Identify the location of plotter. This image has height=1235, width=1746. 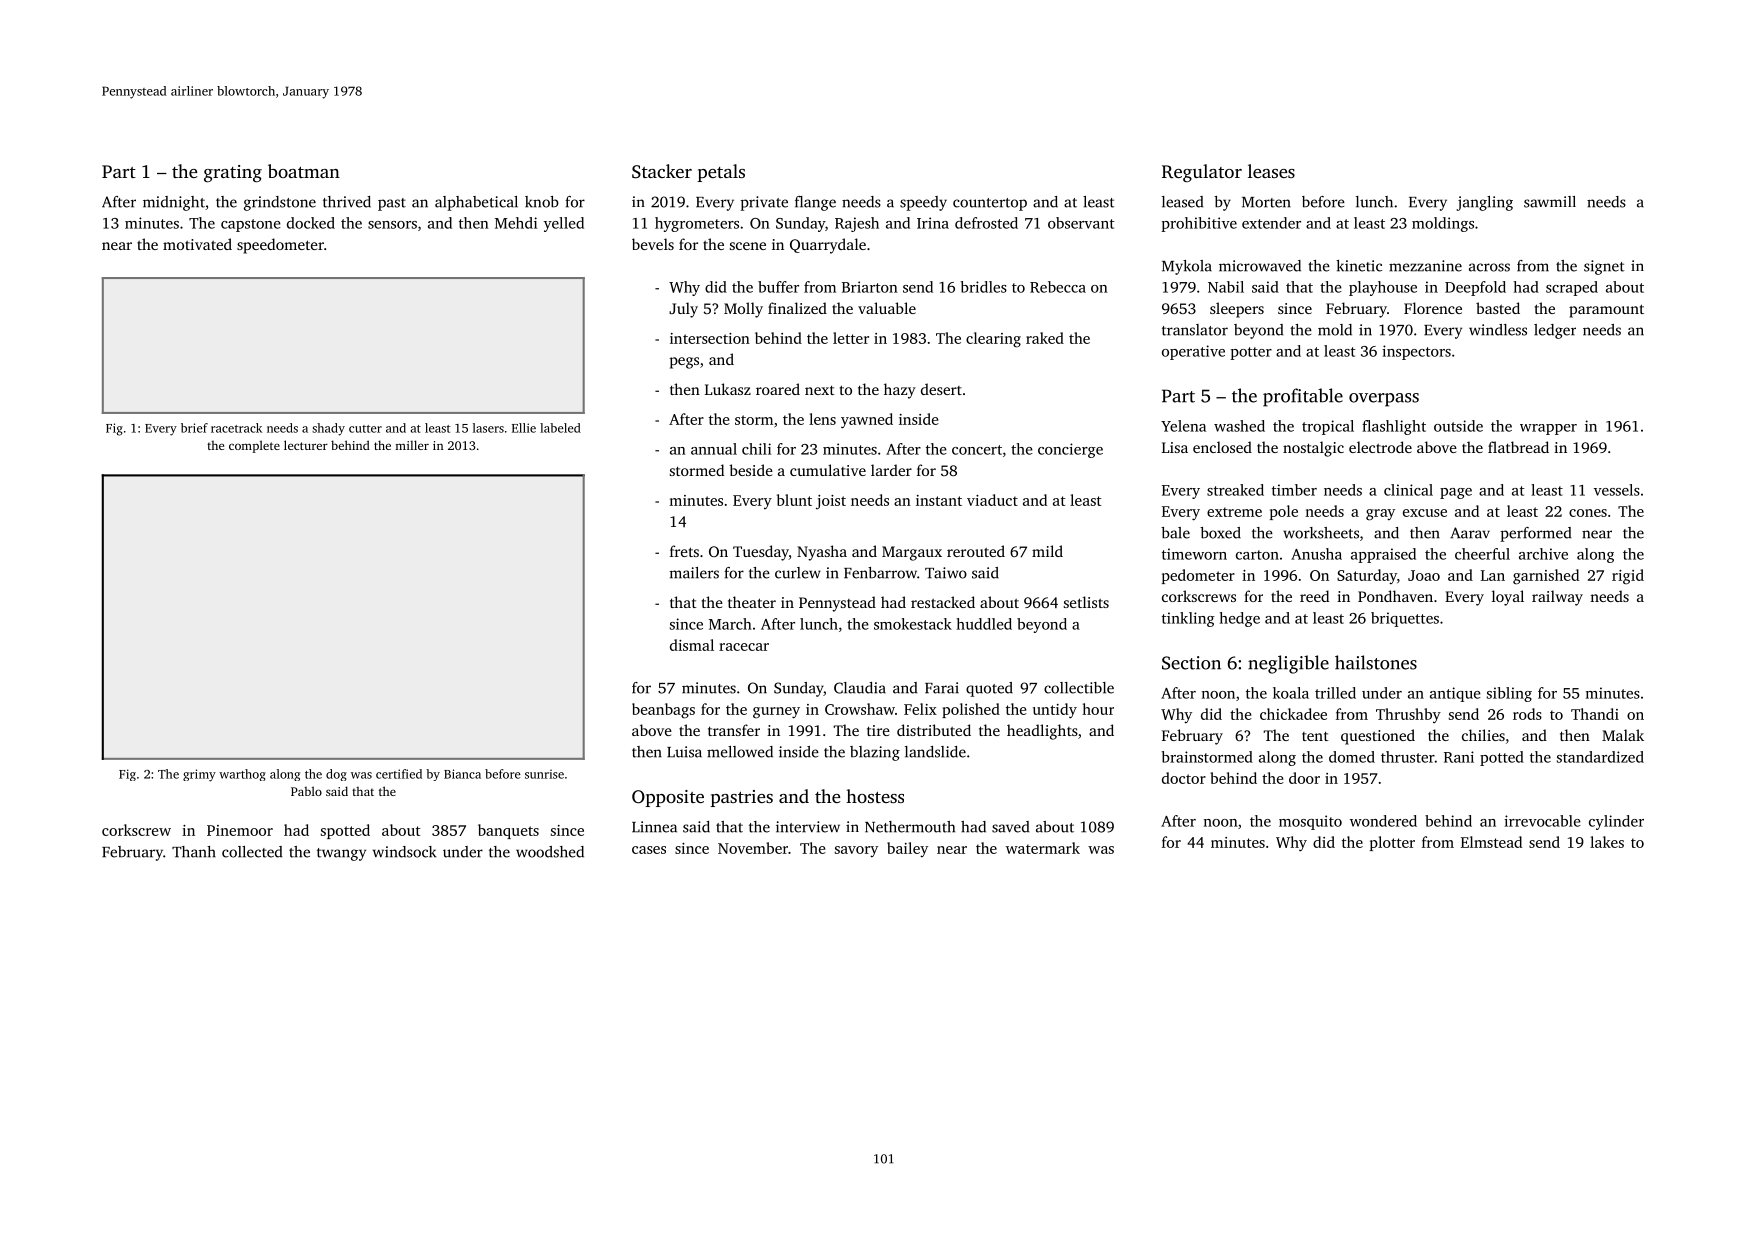
(1392, 843).
